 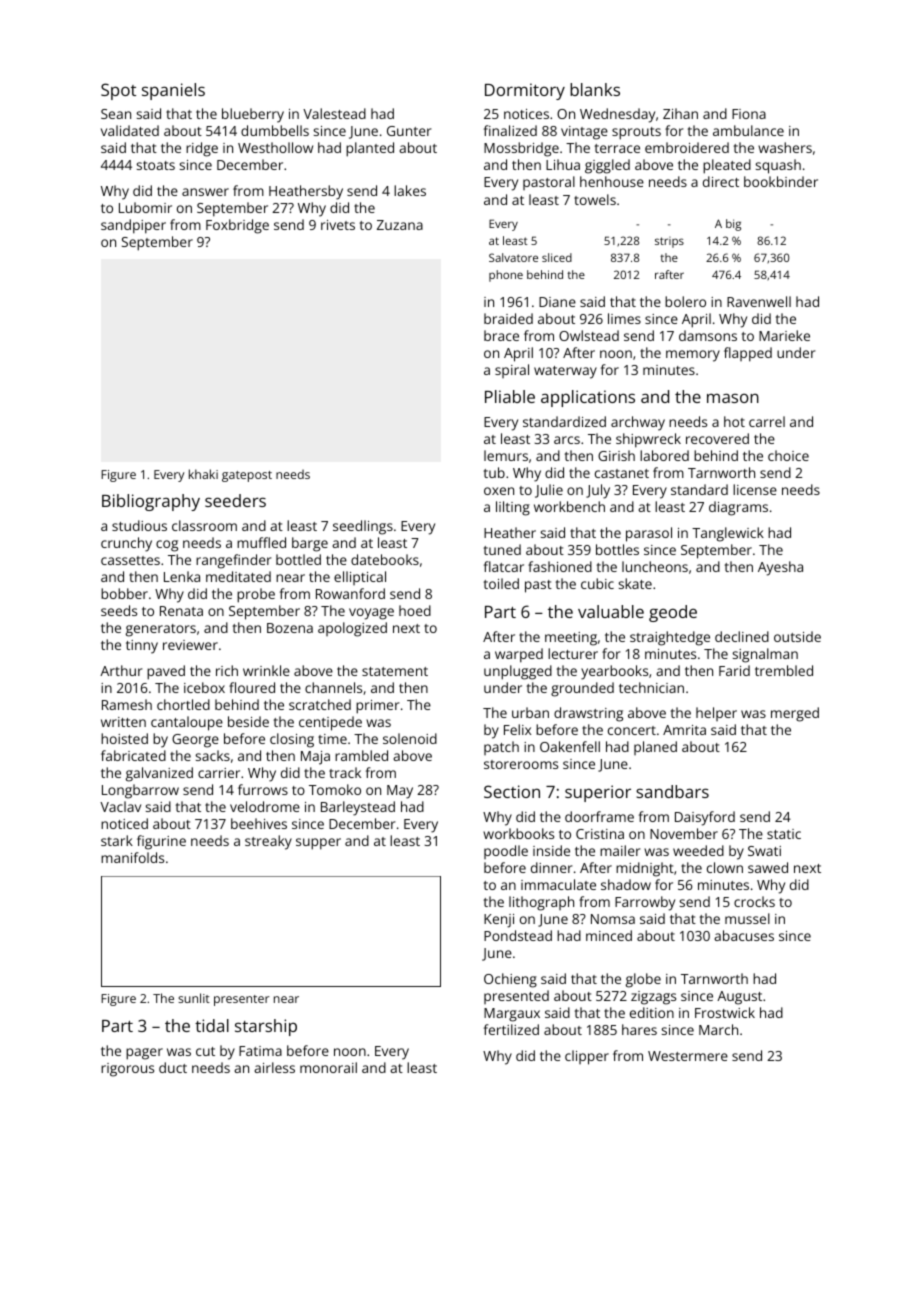 What do you see at coordinates (595, 89) in the document?
I see `blanks` at bounding box center [595, 89].
